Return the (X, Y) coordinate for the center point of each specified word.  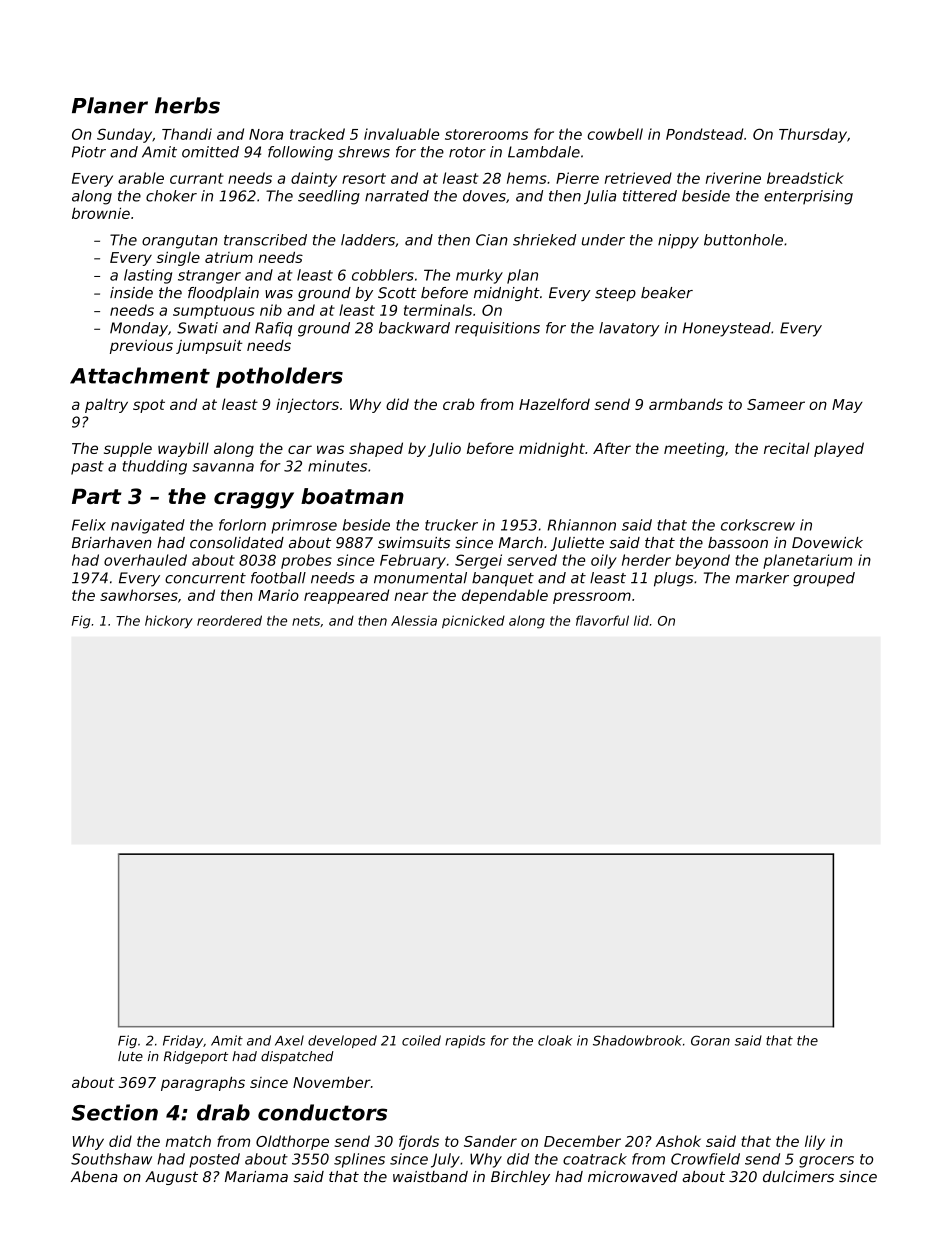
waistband (430, 1177)
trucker (451, 525)
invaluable (401, 134)
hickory (169, 622)
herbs (187, 105)
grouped (824, 579)
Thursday (813, 135)
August (171, 1178)
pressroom (592, 598)
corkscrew (758, 525)
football (278, 578)
